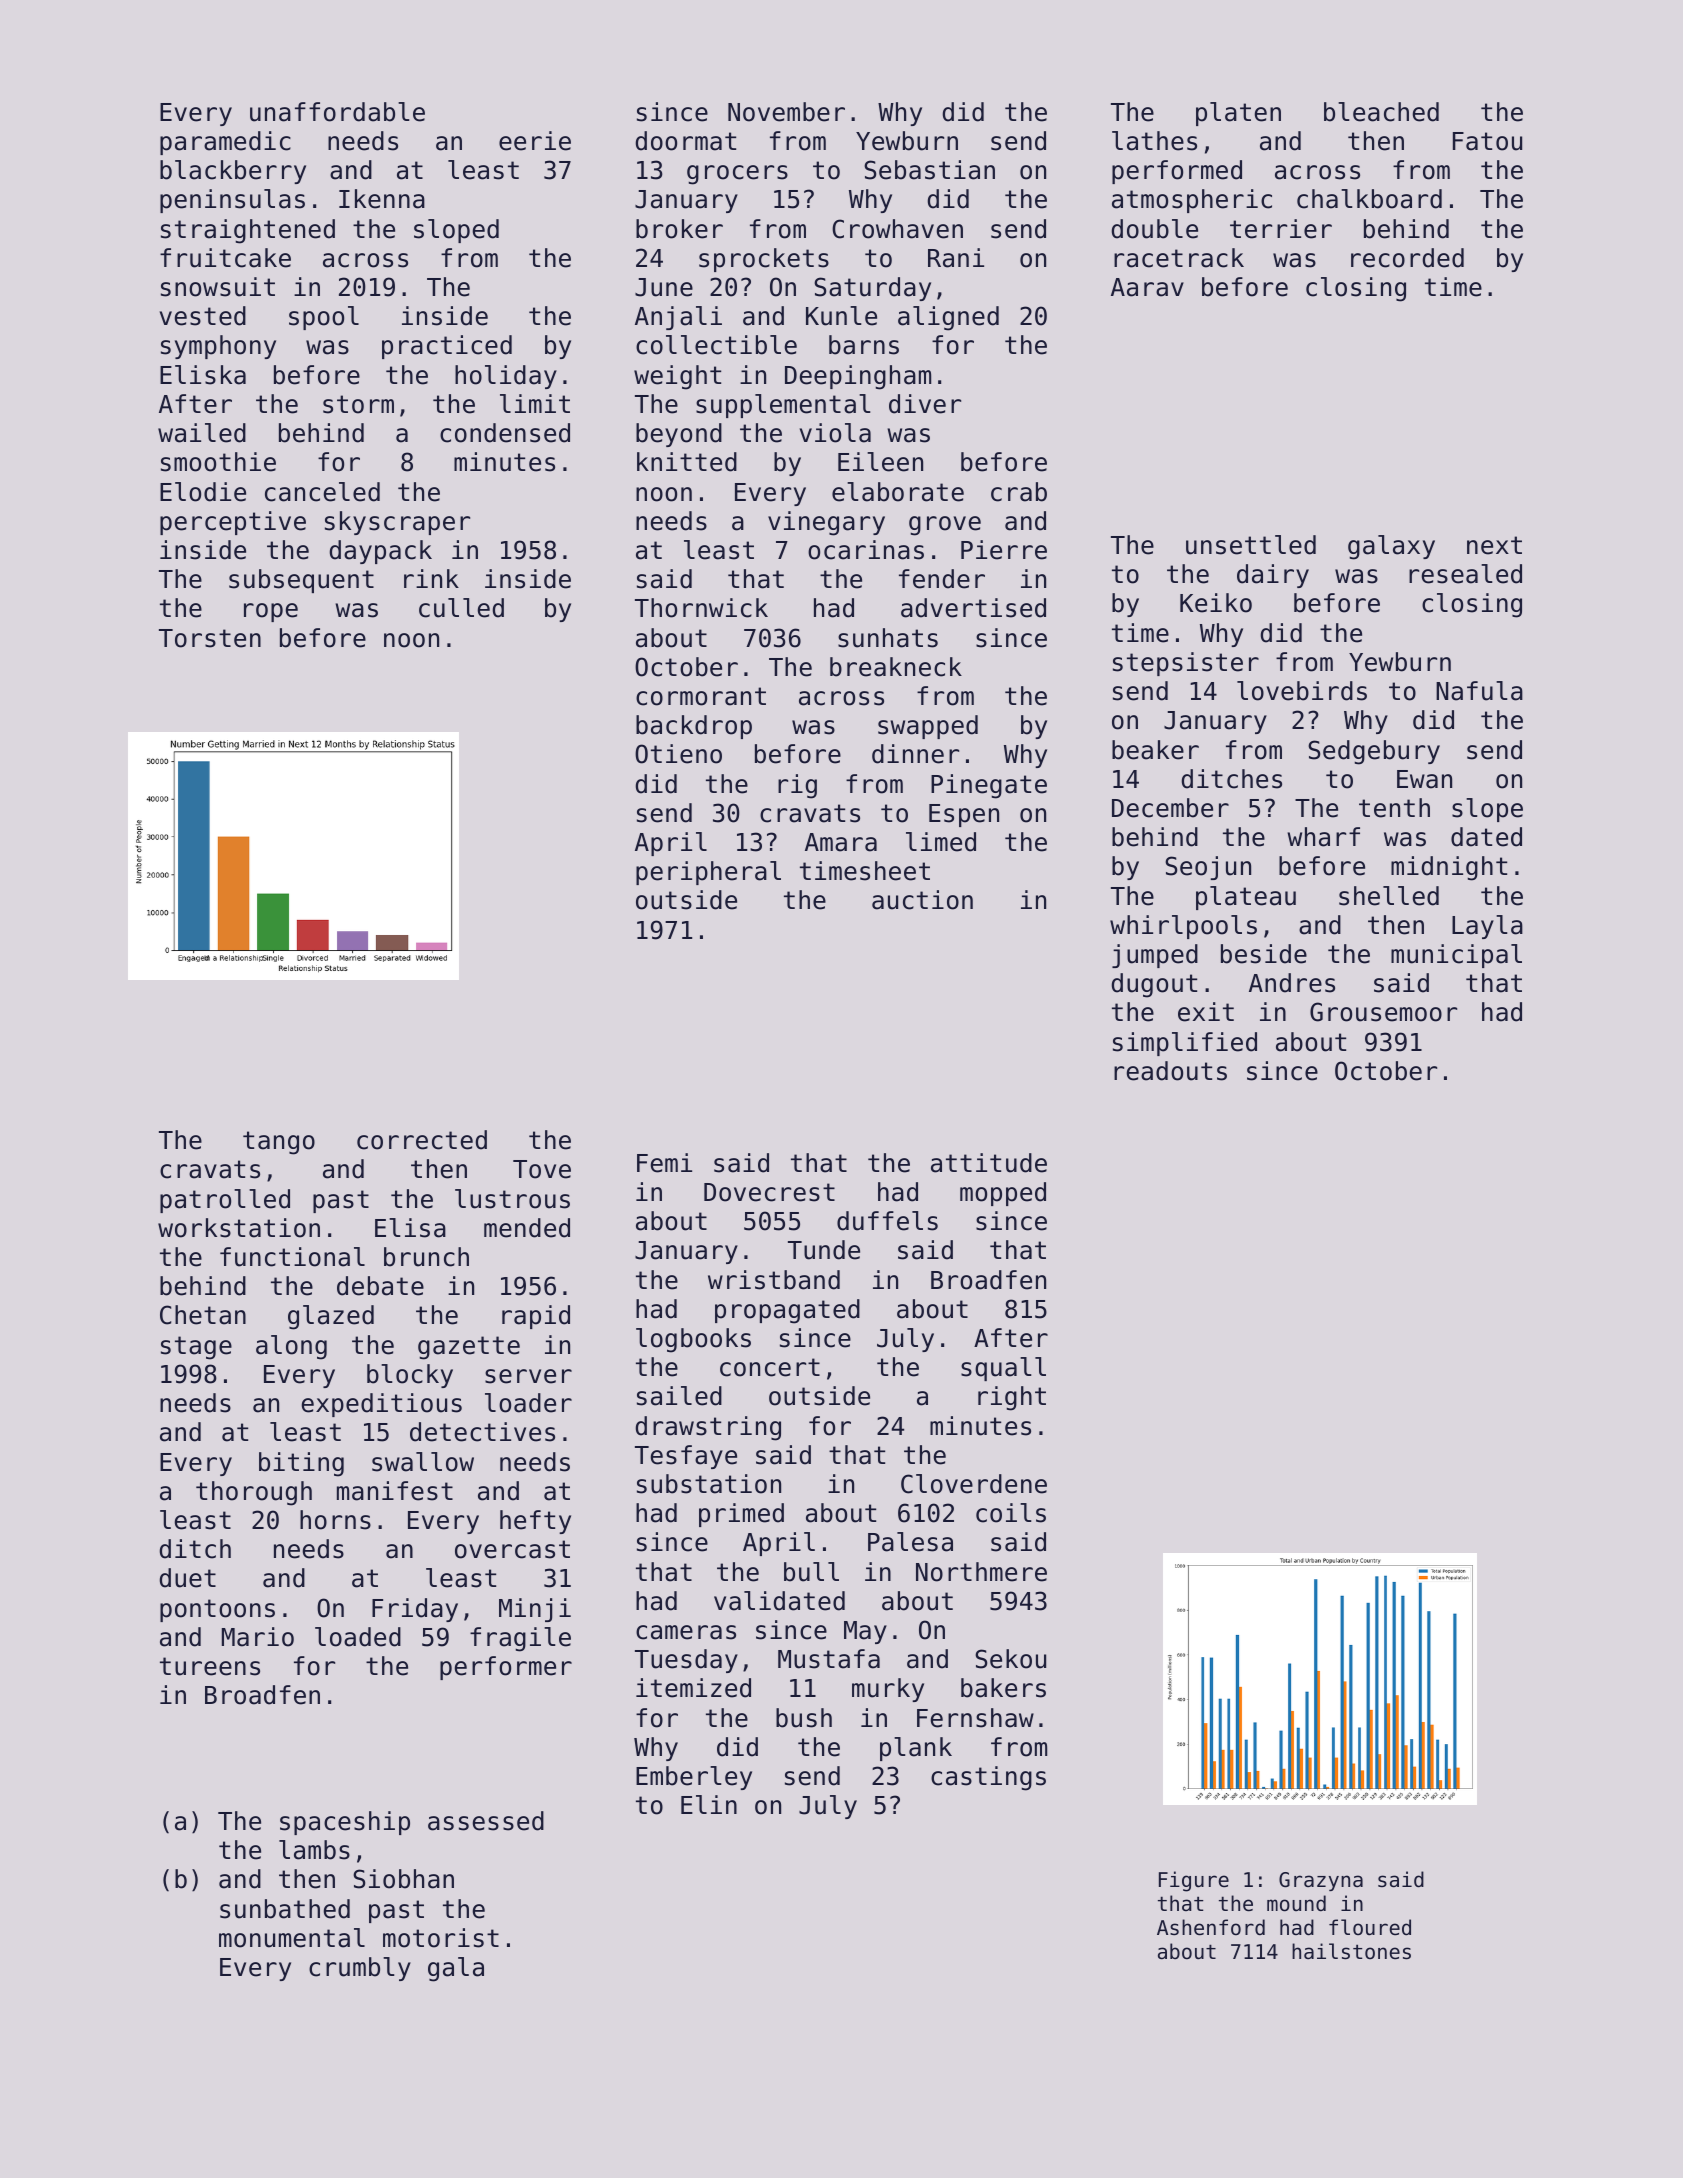  What do you see at coordinates (686, 1632) in the screenshot?
I see `cameras` at bounding box center [686, 1632].
